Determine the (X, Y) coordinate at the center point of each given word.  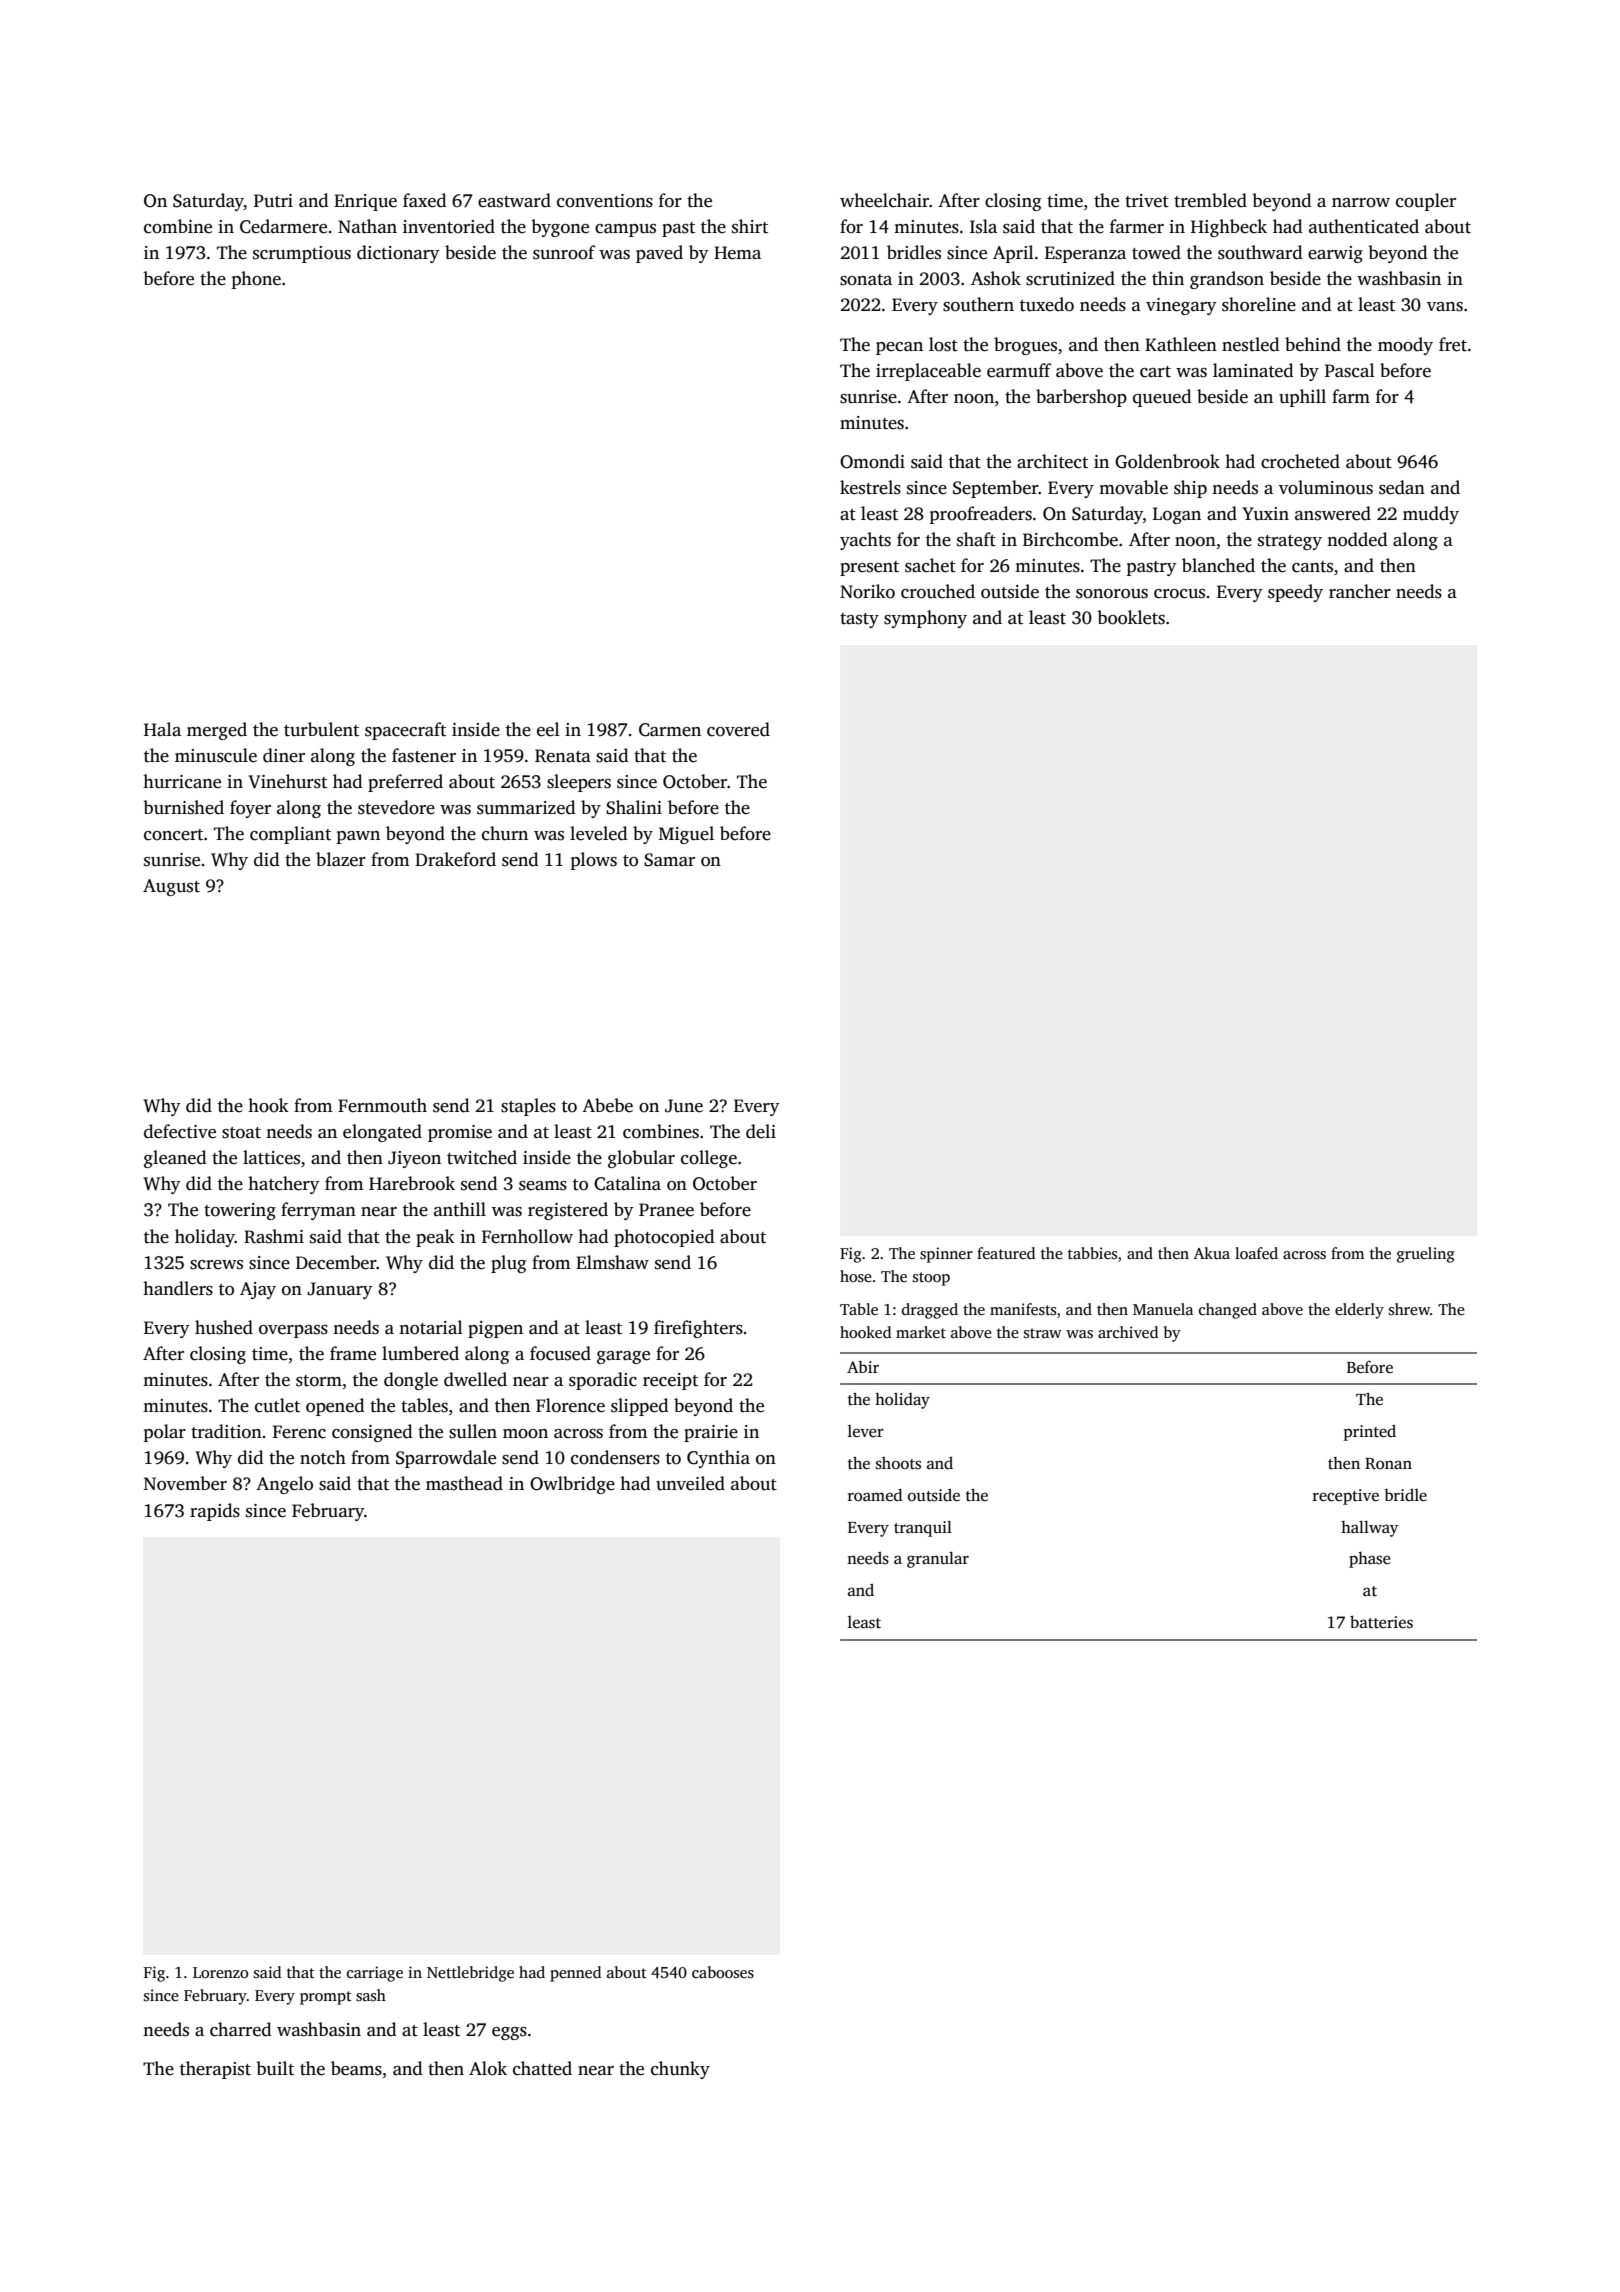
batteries (1381, 1622)
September (996, 489)
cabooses (723, 1972)
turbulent (321, 729)
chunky (680, 2070)
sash (371, 1995)
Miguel (686, 835)
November (185, 1483)
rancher (1360, 591)
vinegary (1181, 306)
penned (575, 1974)
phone (256, 280)
